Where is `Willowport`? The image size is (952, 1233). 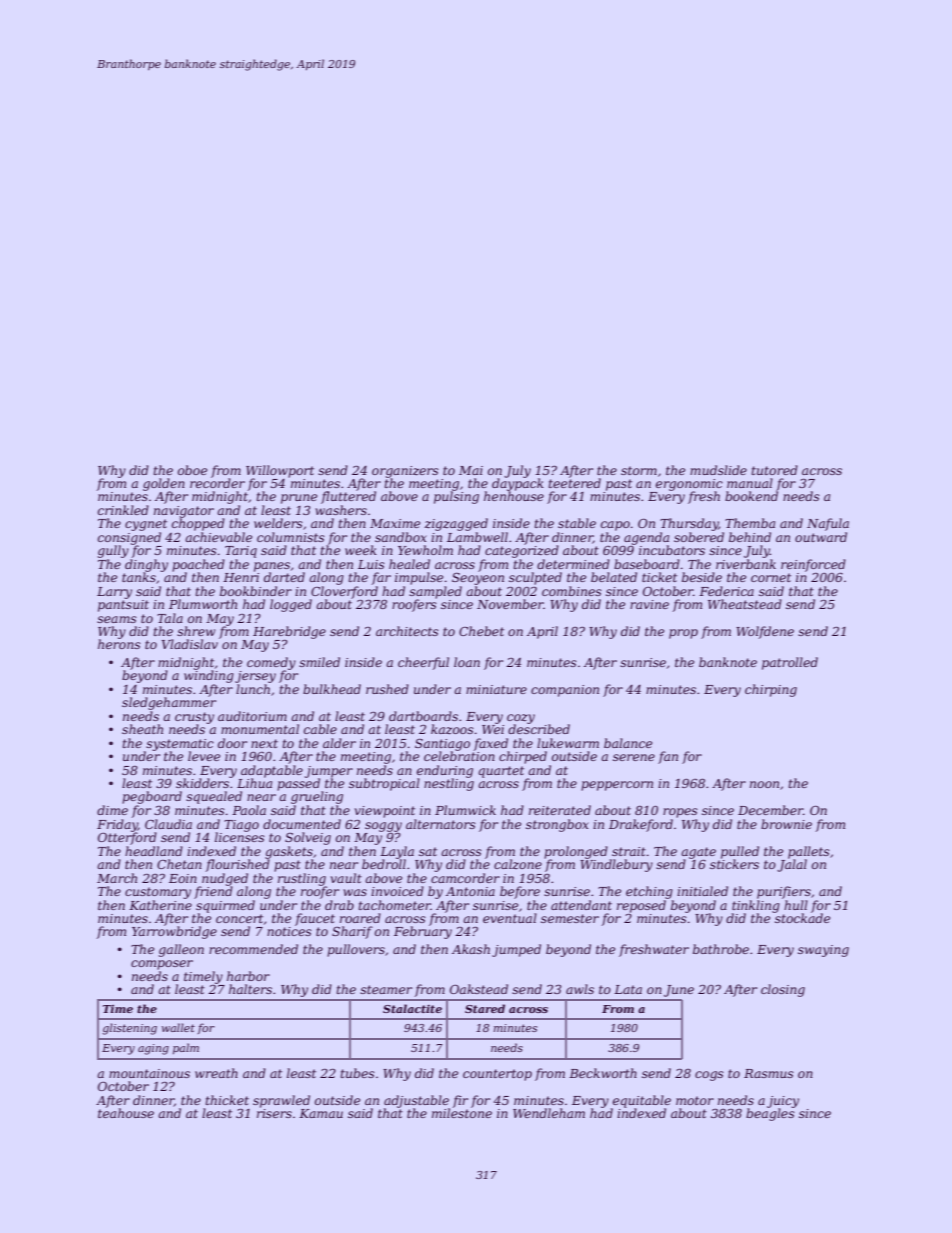
Willowport is located at coordinates (280, 471).
